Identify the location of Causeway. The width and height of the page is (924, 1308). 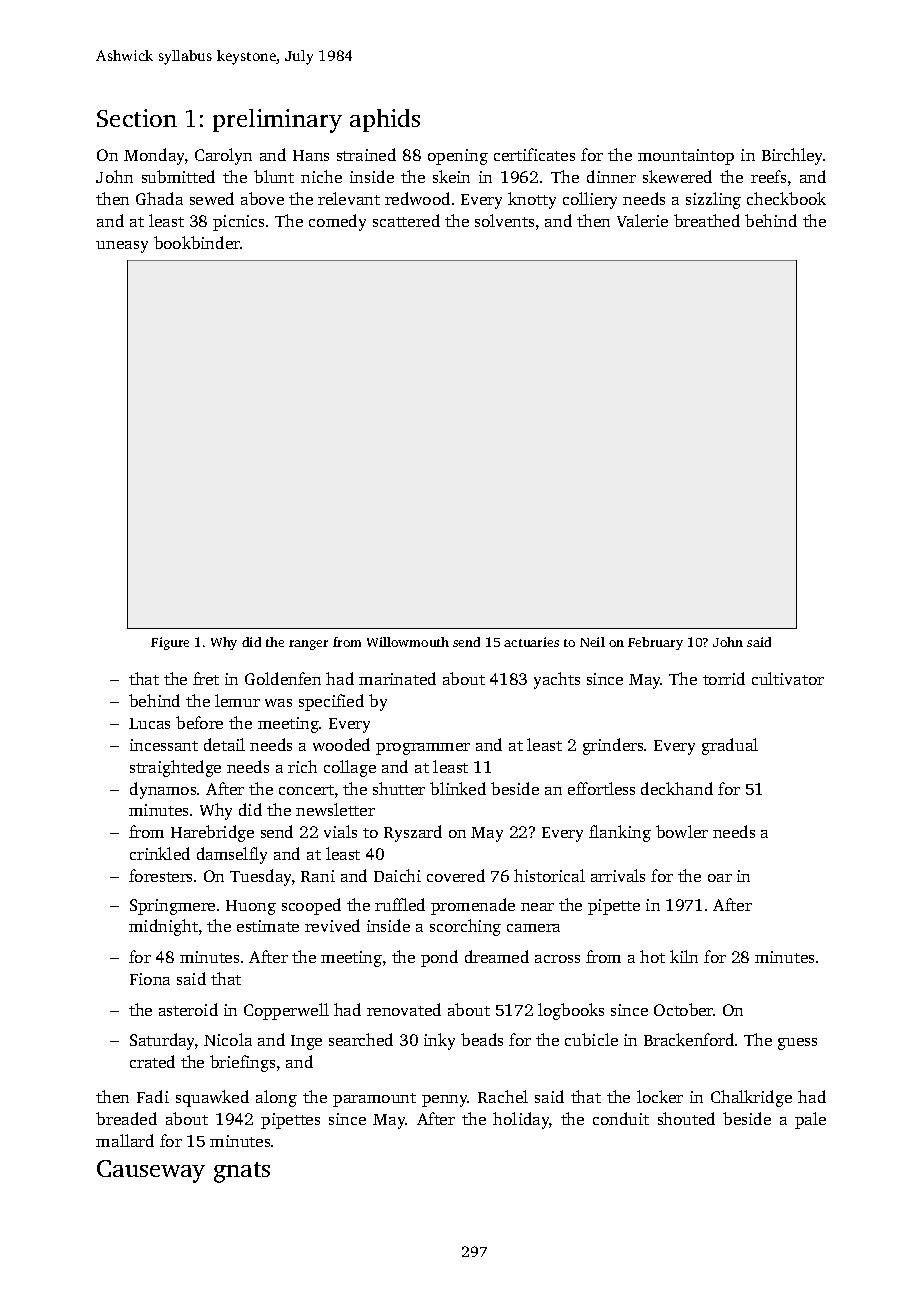
(151, 1171).
